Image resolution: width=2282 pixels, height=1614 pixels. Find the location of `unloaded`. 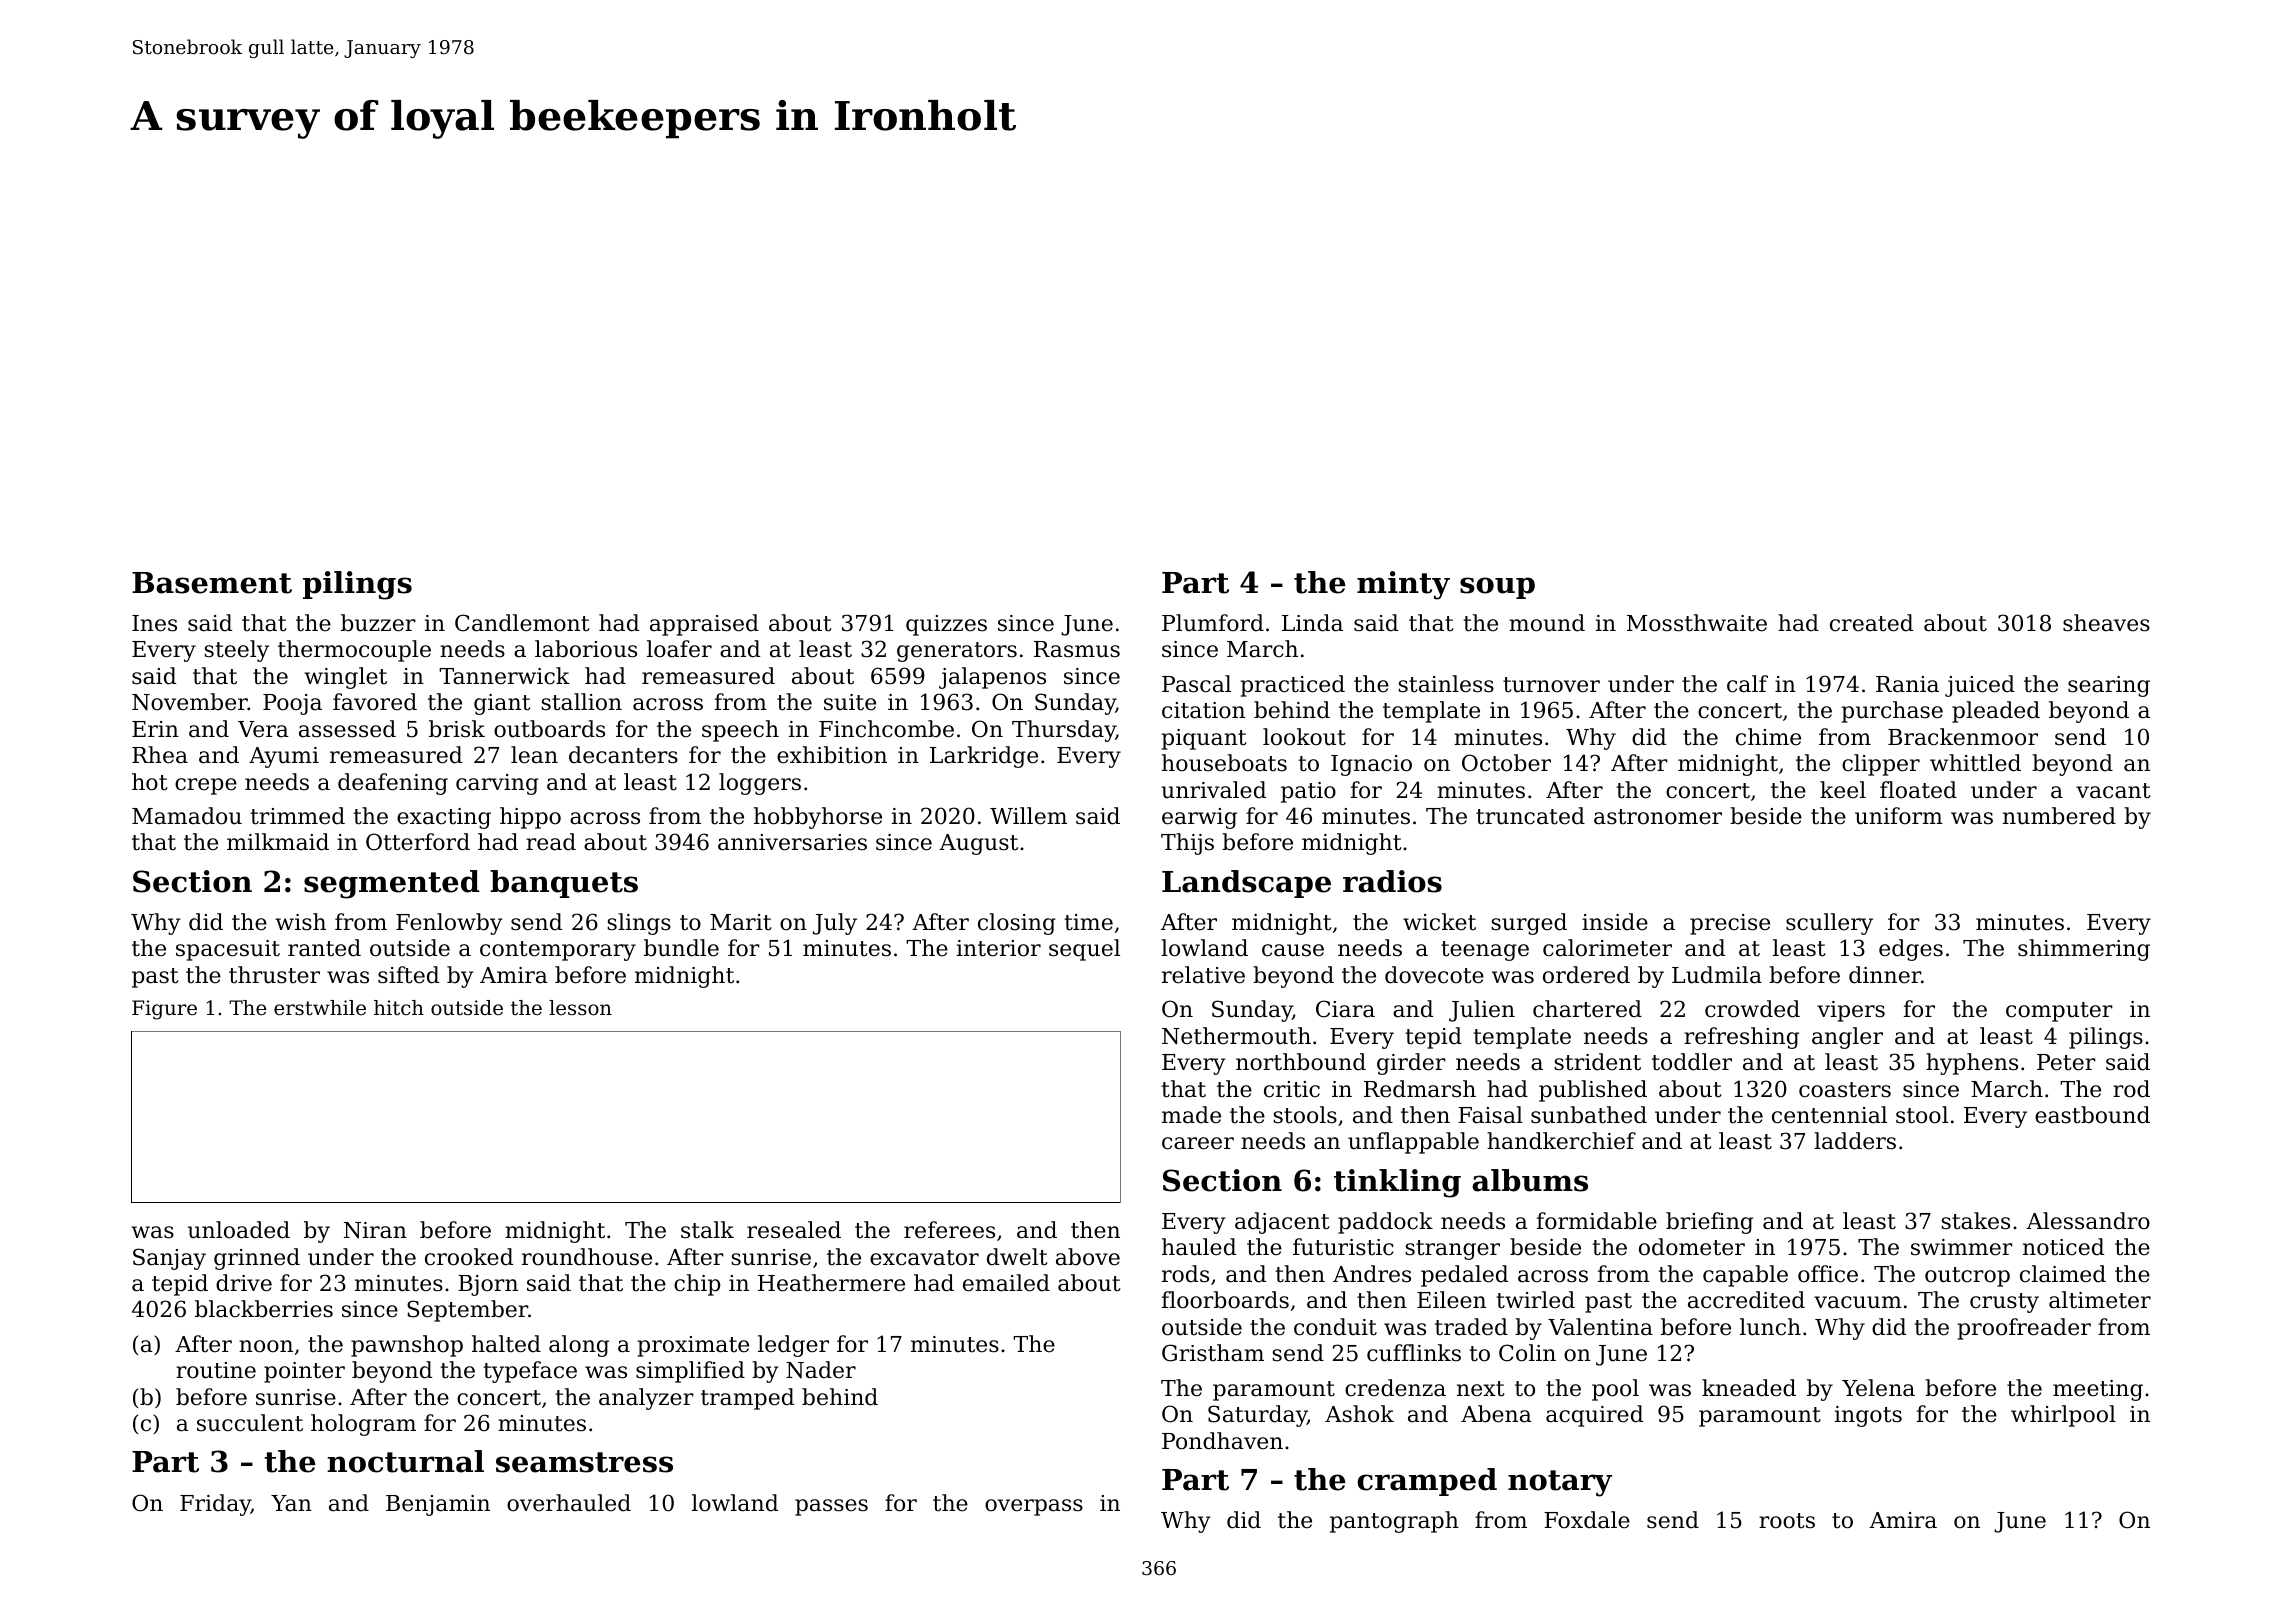

unloaded is located at coordinates (239, 1230).
